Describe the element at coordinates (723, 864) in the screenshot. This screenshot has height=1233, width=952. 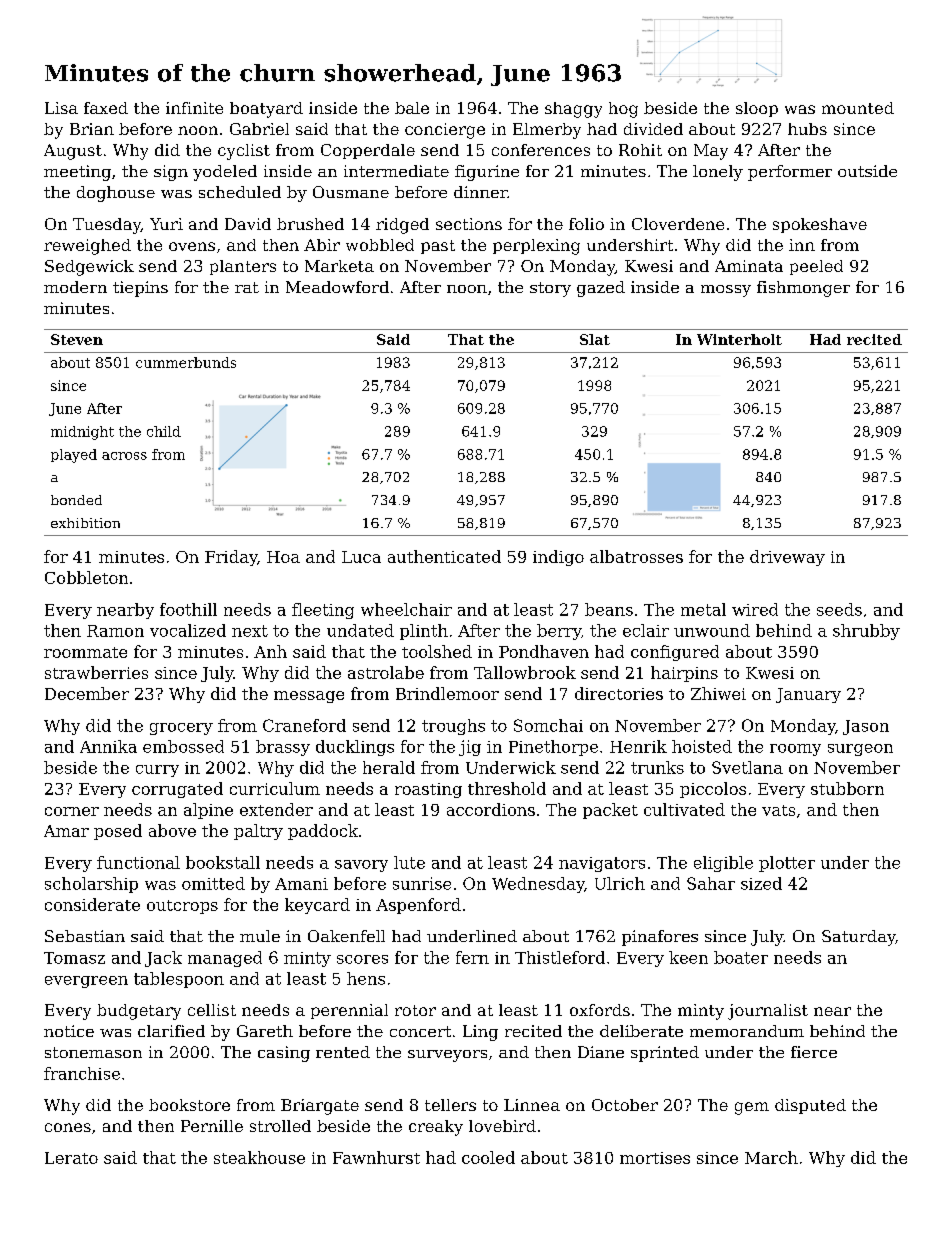
I see `eligible` at that location.
